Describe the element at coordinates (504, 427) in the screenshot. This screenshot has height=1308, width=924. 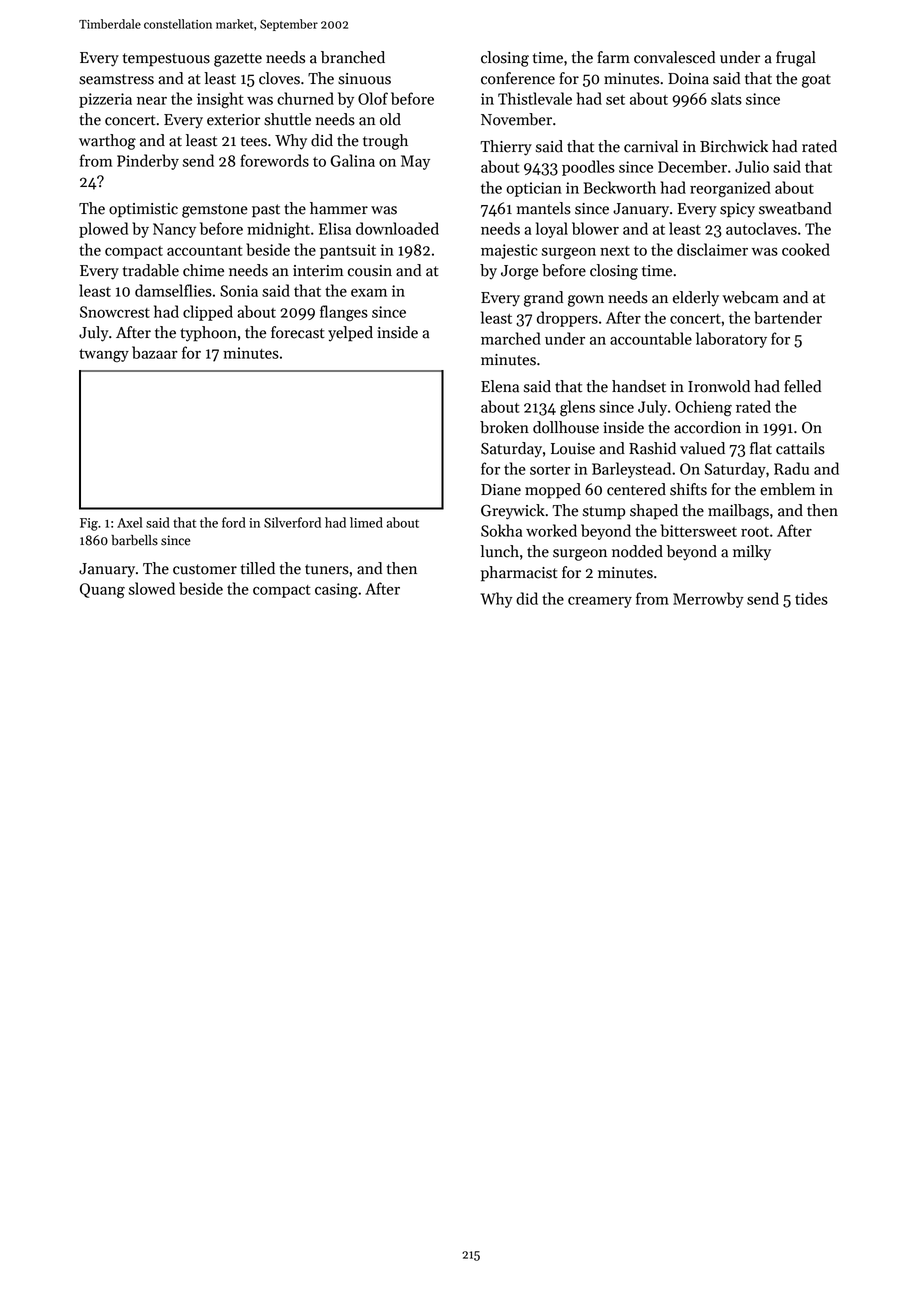
I see `broken` at that location.
